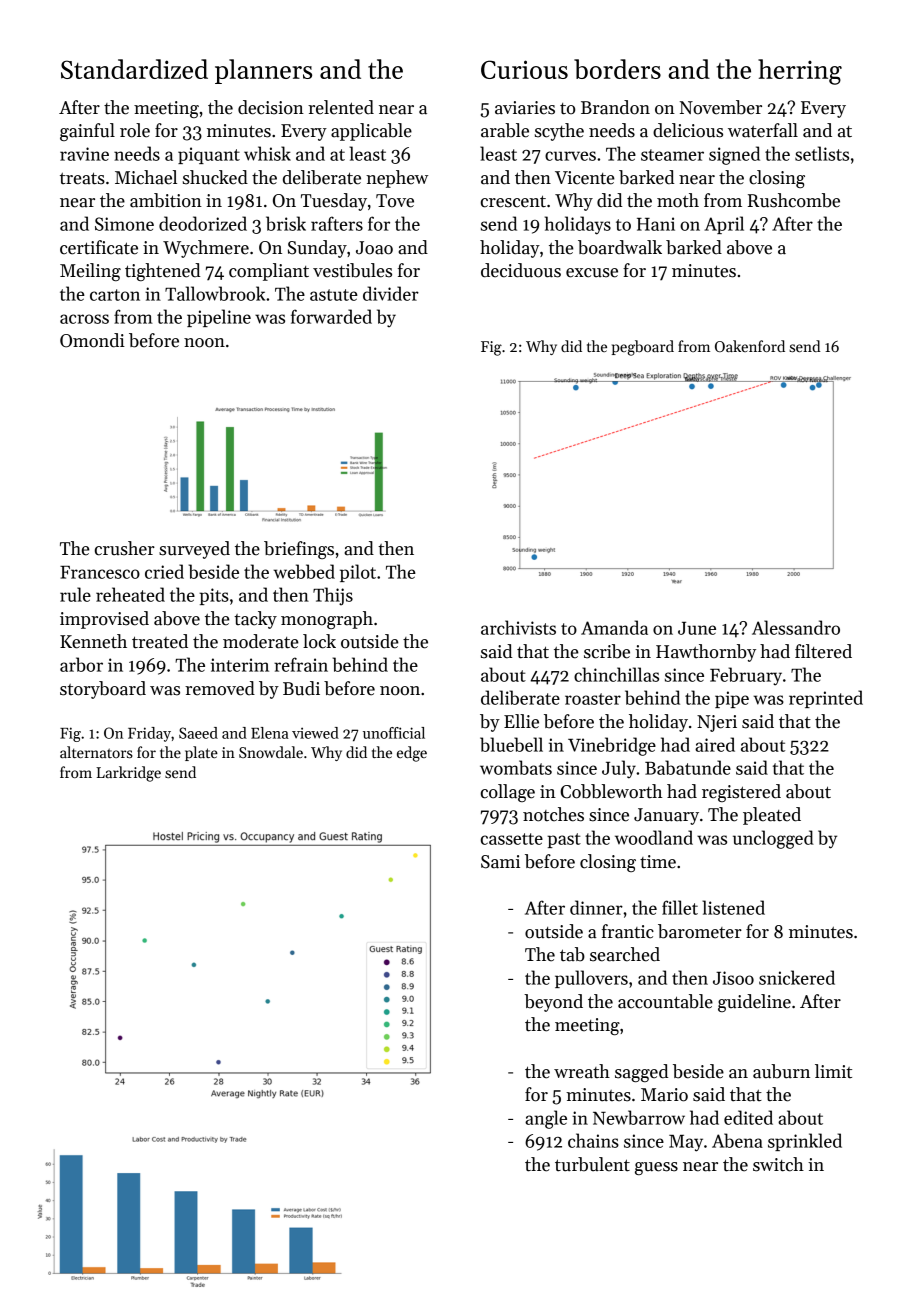 The width and height of the document is (924, 1314). What do you see at coordinates (524, 69) in the document?
I see `Curious` at bounding box center [524, 69].
